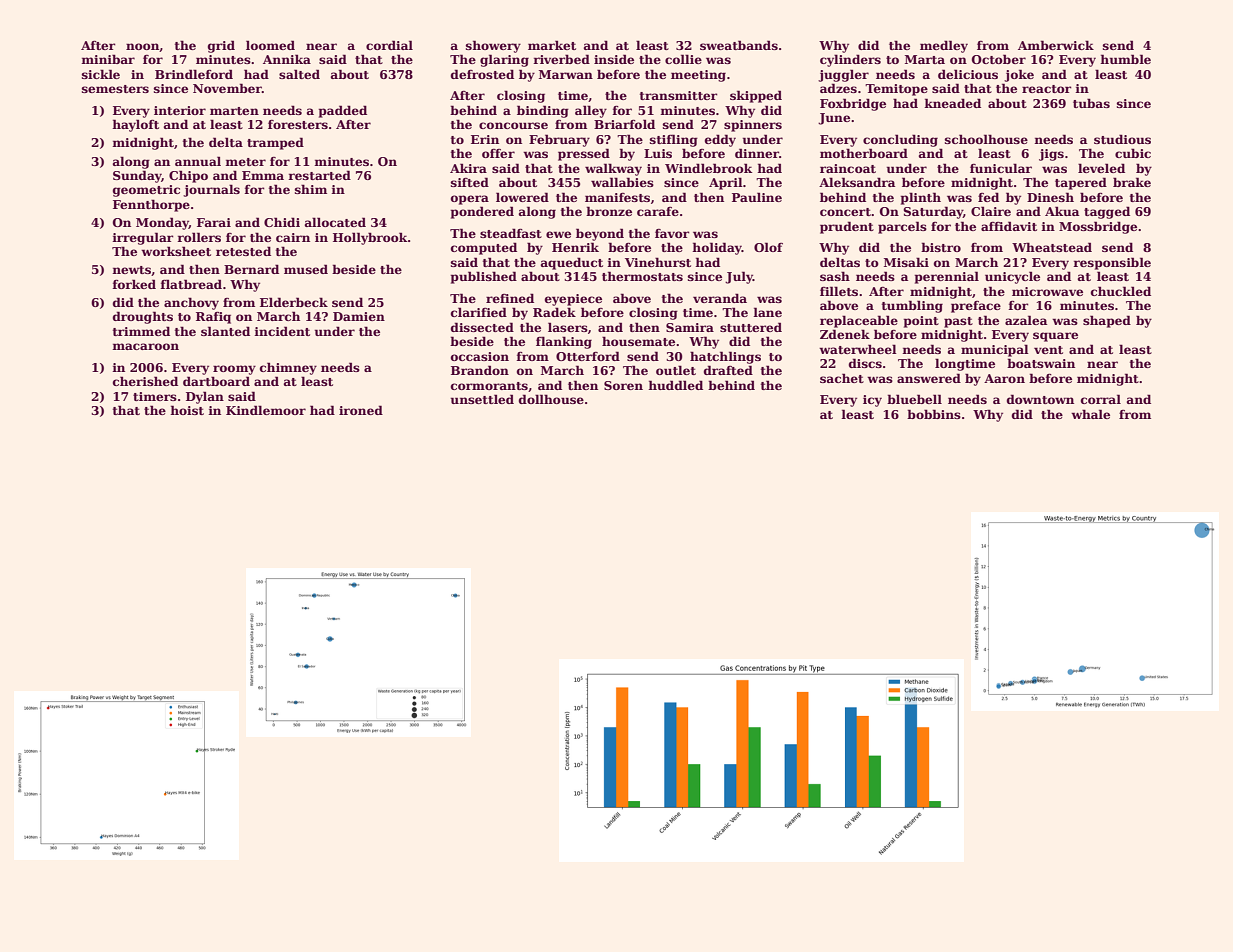  Describe the element at coordinates (751, 327) in the document. I see `stuttered` at that location.
